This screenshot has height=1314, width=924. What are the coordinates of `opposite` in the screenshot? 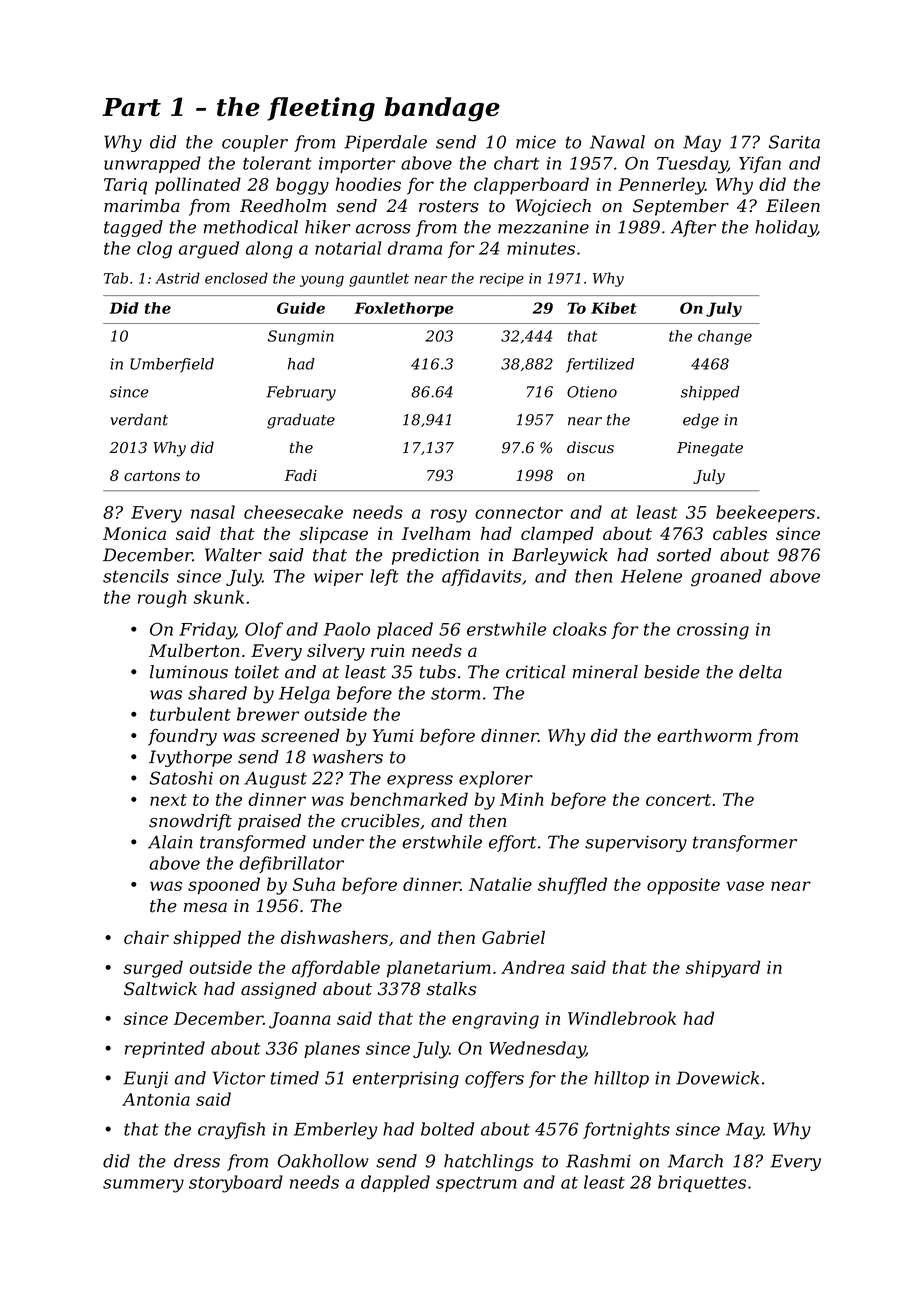 It's located at (683, 886).
